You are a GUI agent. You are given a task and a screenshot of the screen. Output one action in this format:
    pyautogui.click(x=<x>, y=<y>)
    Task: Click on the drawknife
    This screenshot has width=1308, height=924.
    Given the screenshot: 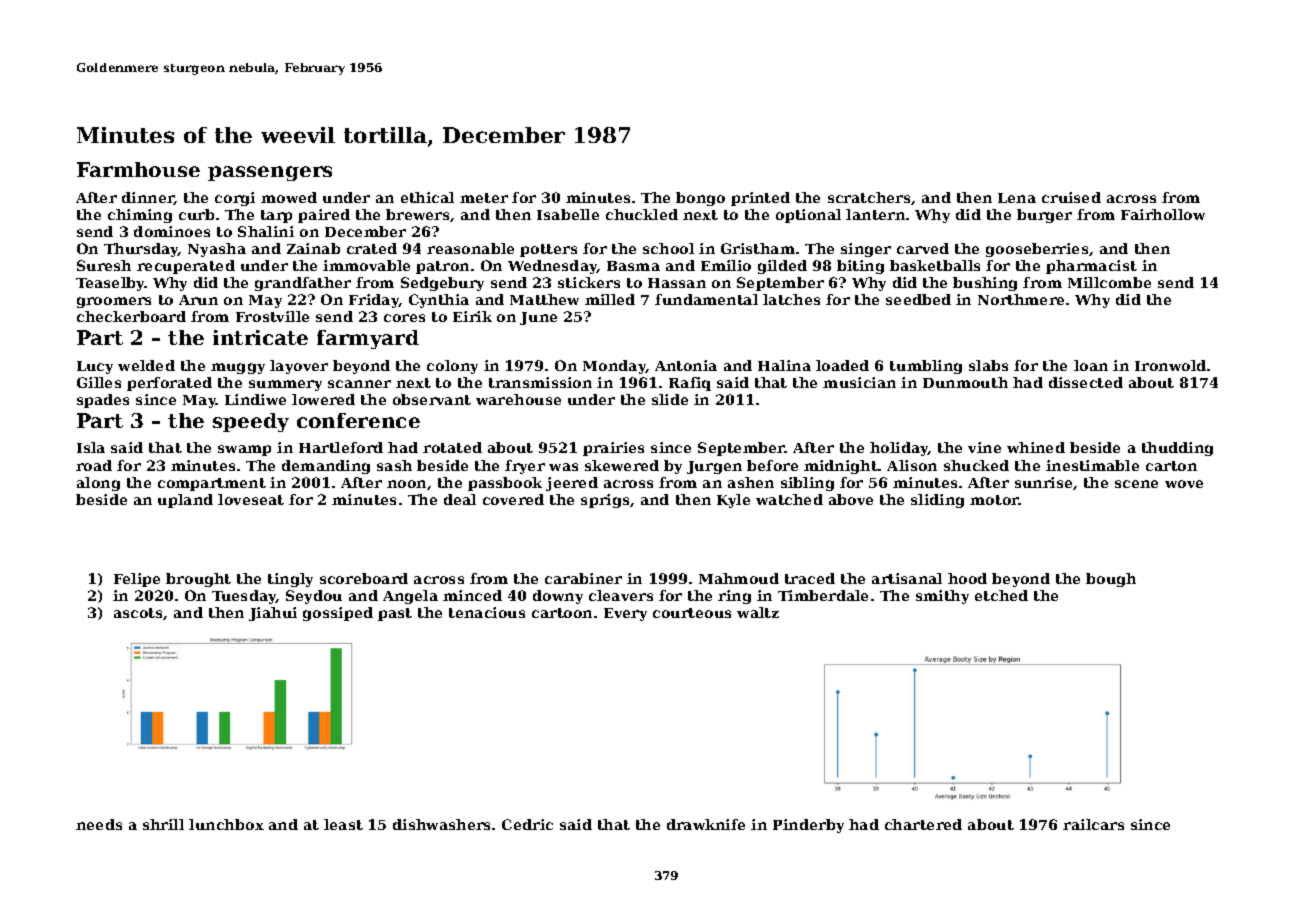 What is the action you would take?
    pyautogui.click(x=706, y=824)
